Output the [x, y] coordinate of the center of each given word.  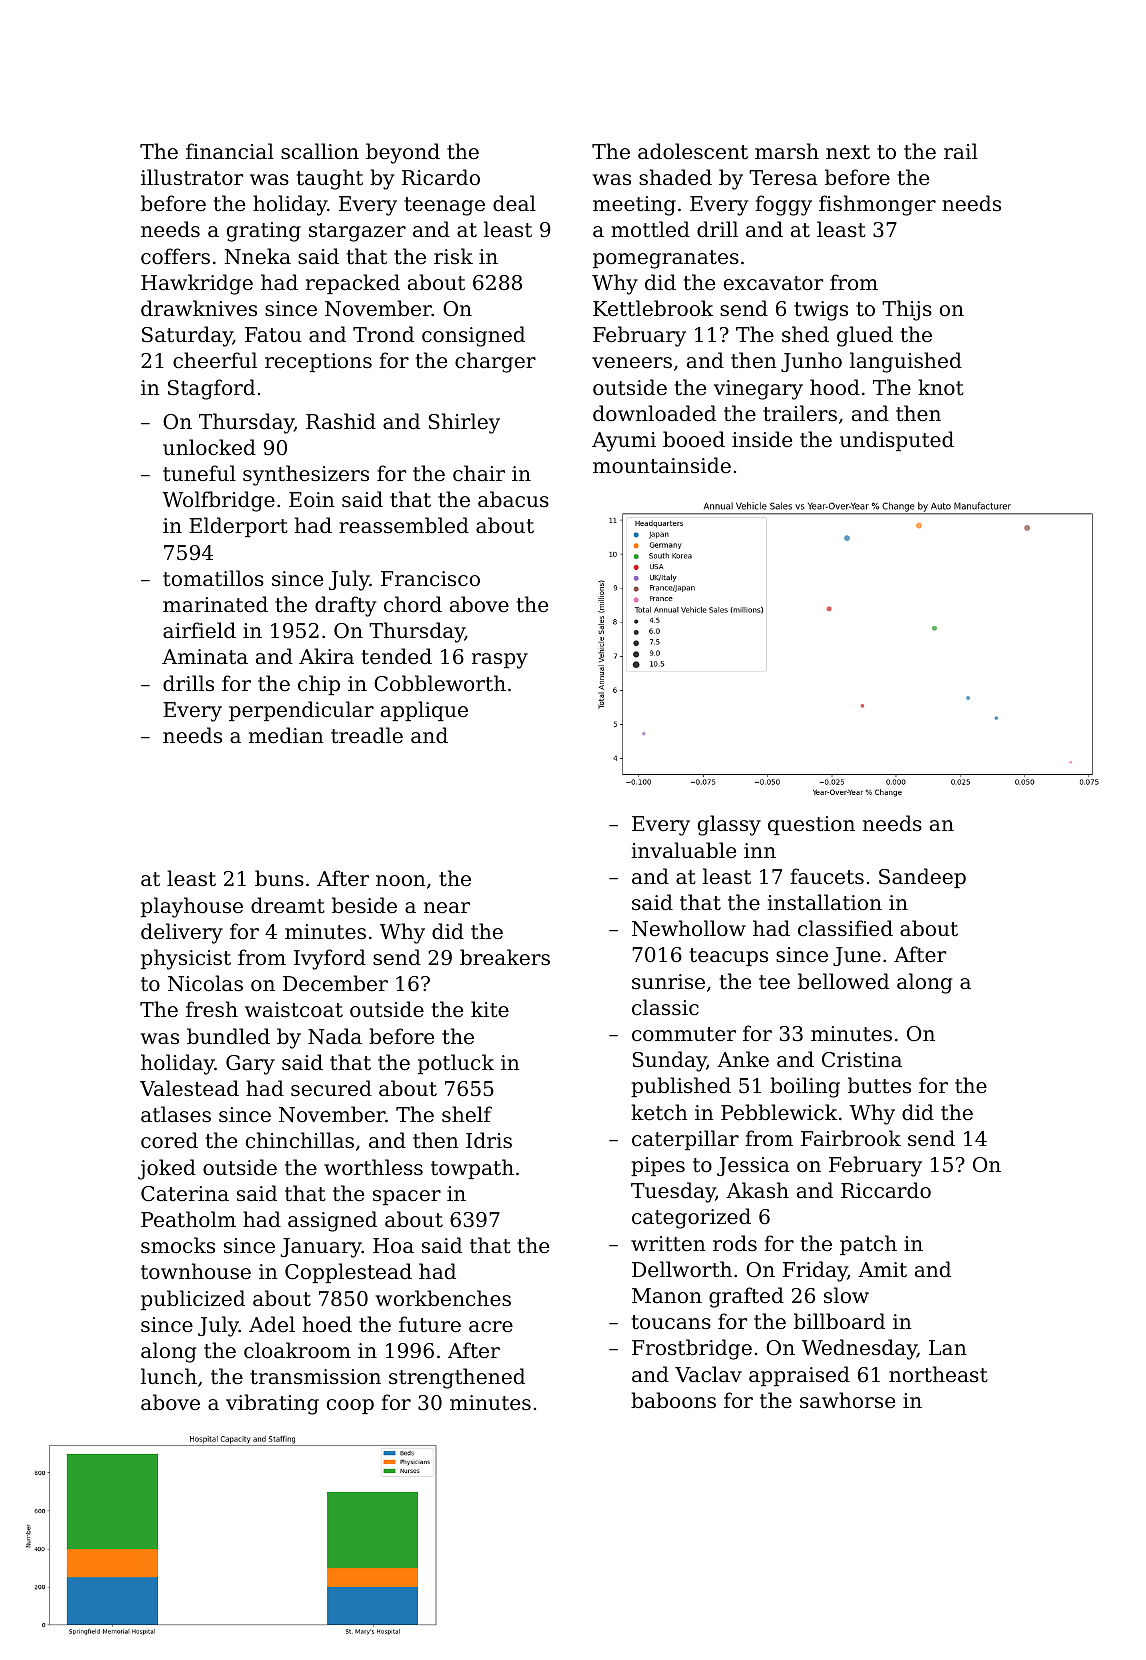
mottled [650, 229]
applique [424, 711]
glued [865, 336]
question [811, 825]
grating [264, 232]
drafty [345, 606]
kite [490, 1009]
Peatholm [188, 1219]
